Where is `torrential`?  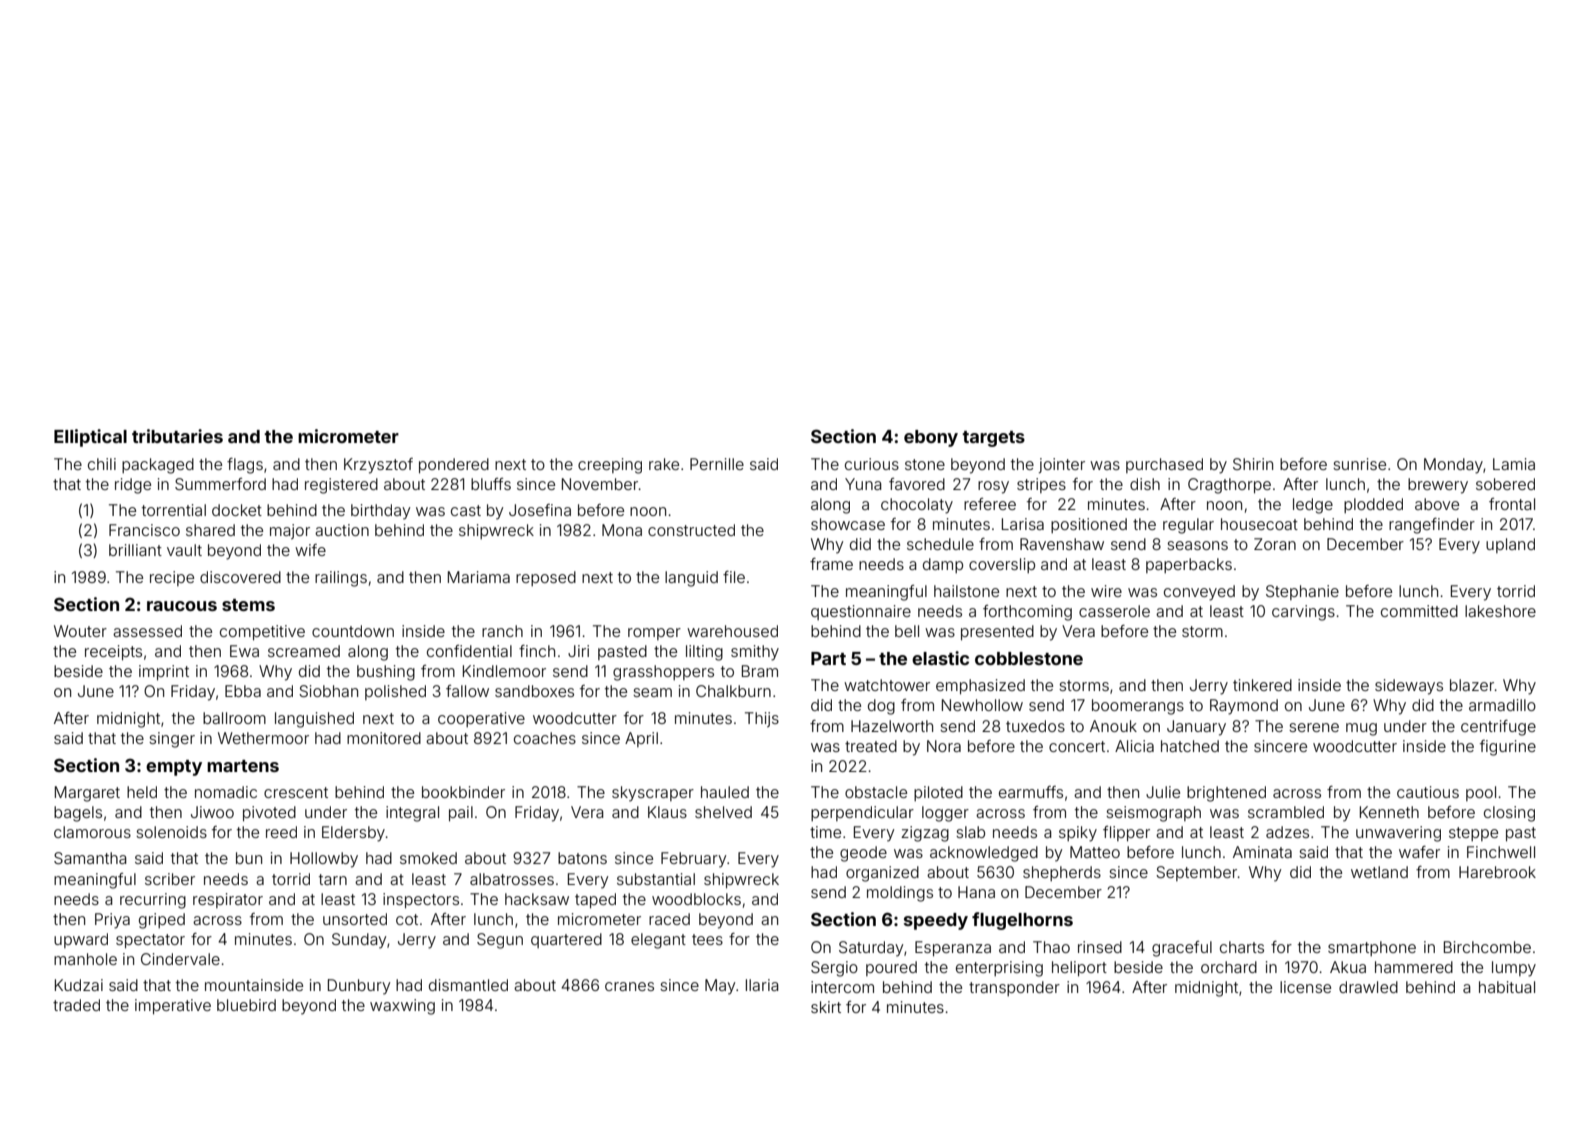 torrential is located at coordinates (174, 510).
